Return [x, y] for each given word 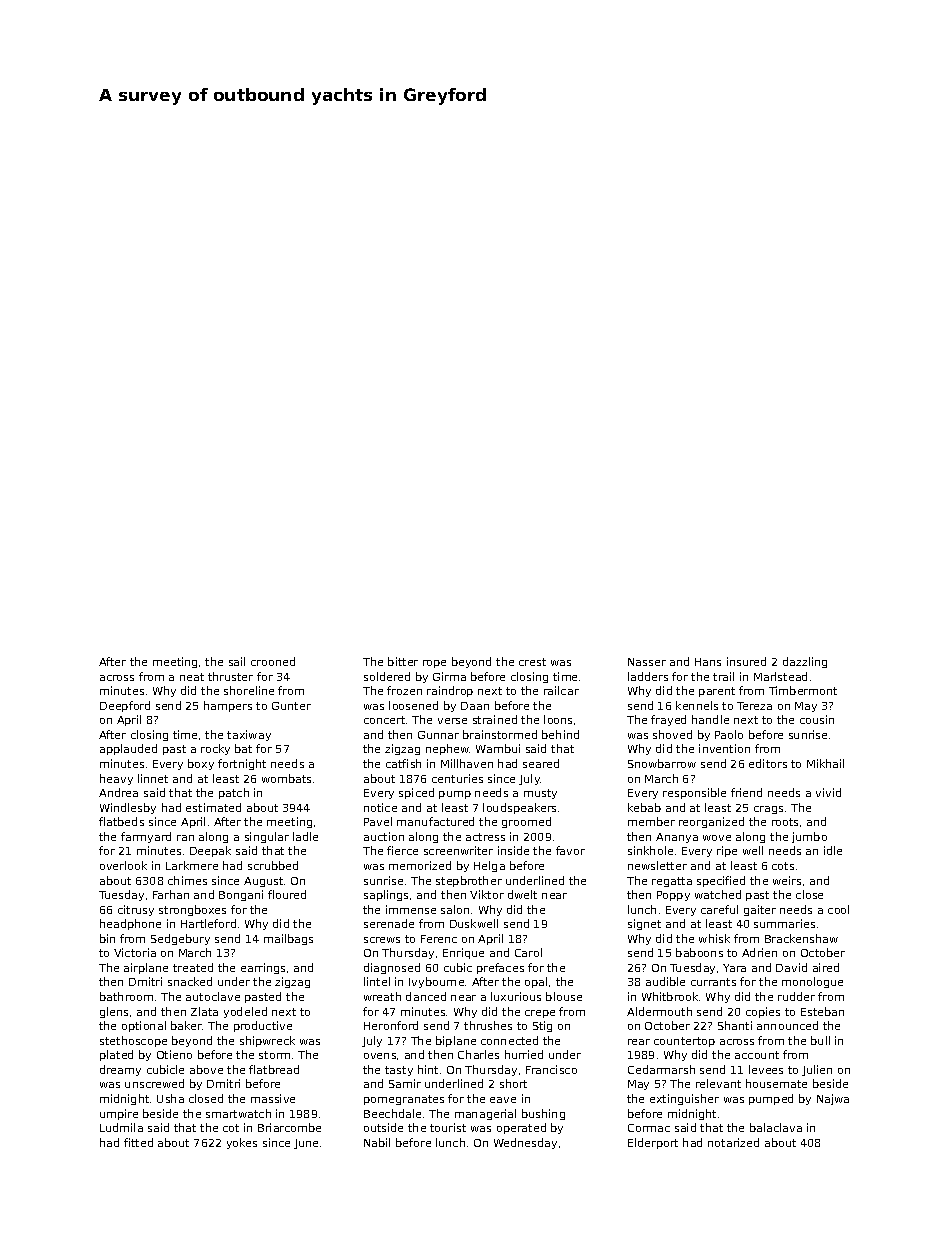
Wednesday [525, 1143]
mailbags [288, 939]
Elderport [653, 1143]
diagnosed [392, 968]
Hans [708, 662]
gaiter [760, 910]
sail [237, 661]
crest [532, 662]
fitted [138, 1142]
